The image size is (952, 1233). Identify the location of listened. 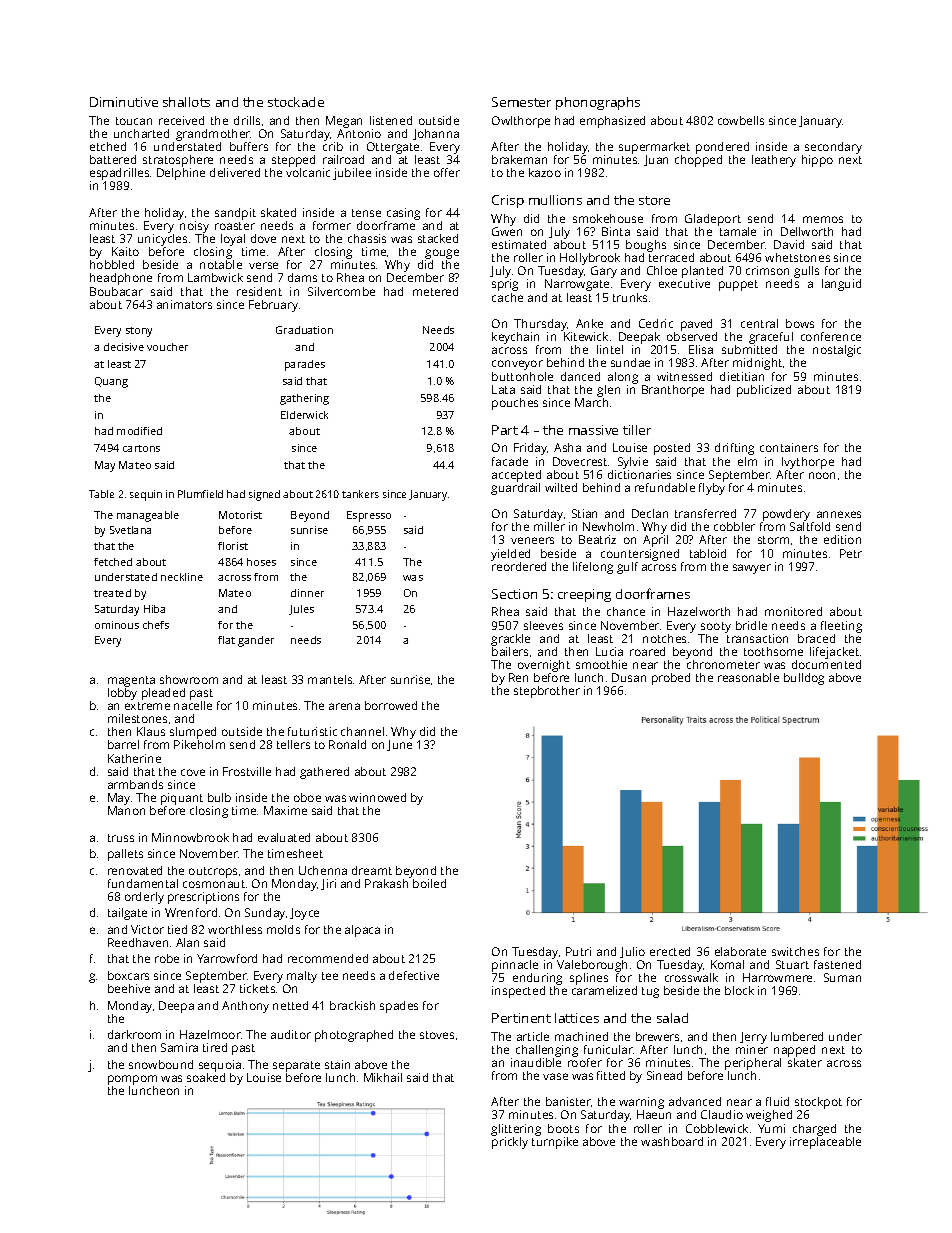
(391, 120).
